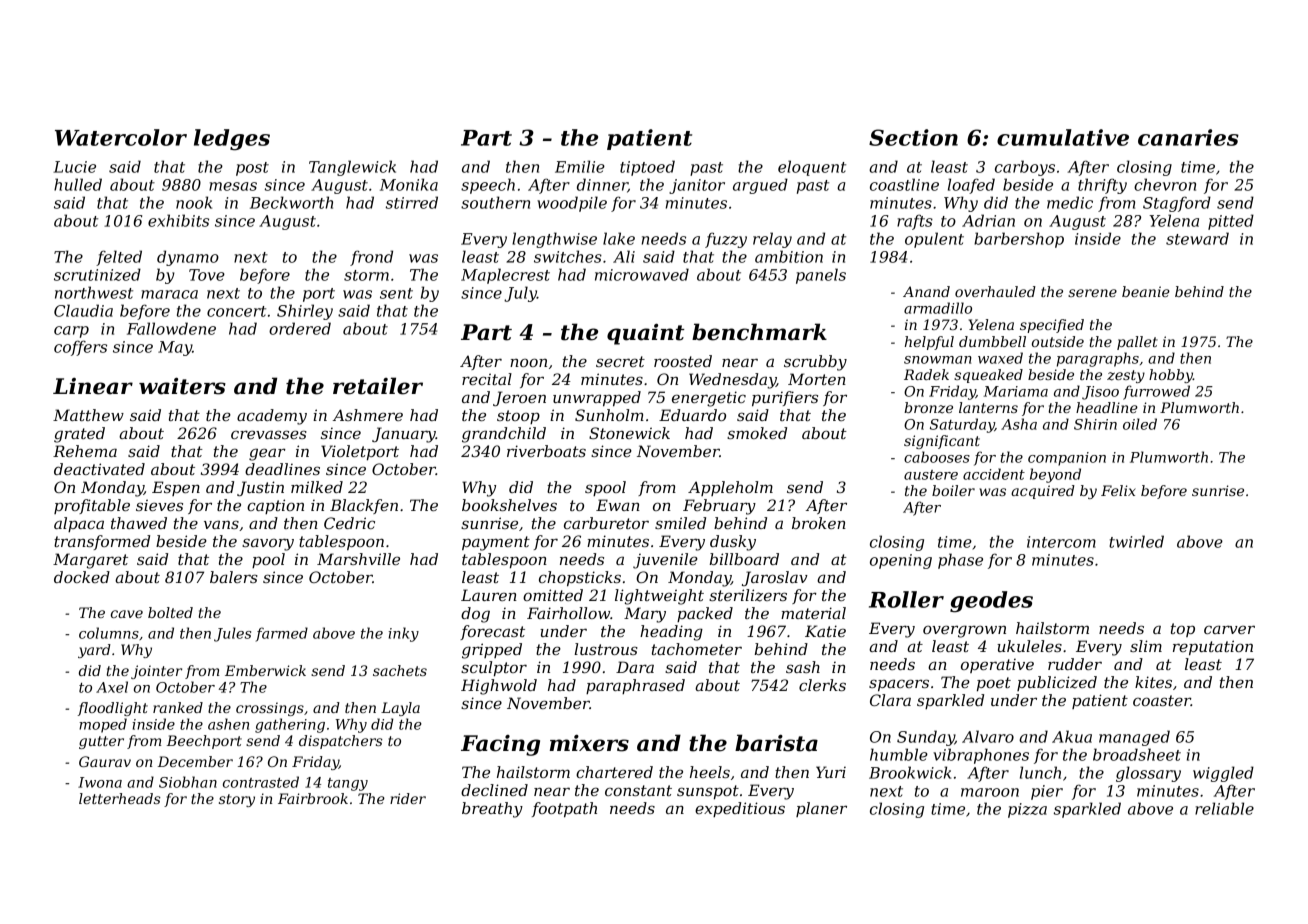 This screenshot has width=1308, height=924. I want to click on profitable, so click(92, 506).
